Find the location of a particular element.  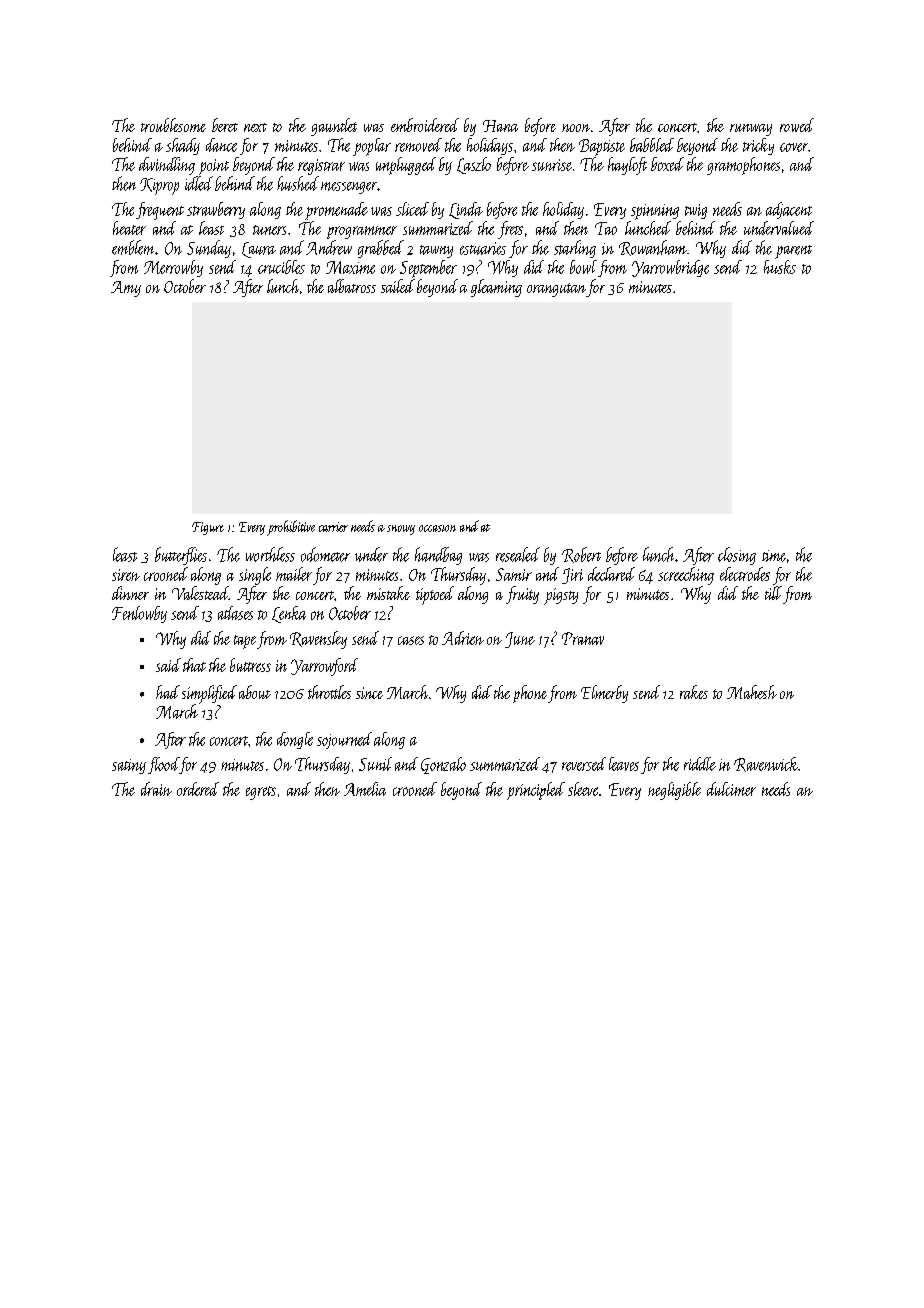

drain is located at coordinates (156, 789).
